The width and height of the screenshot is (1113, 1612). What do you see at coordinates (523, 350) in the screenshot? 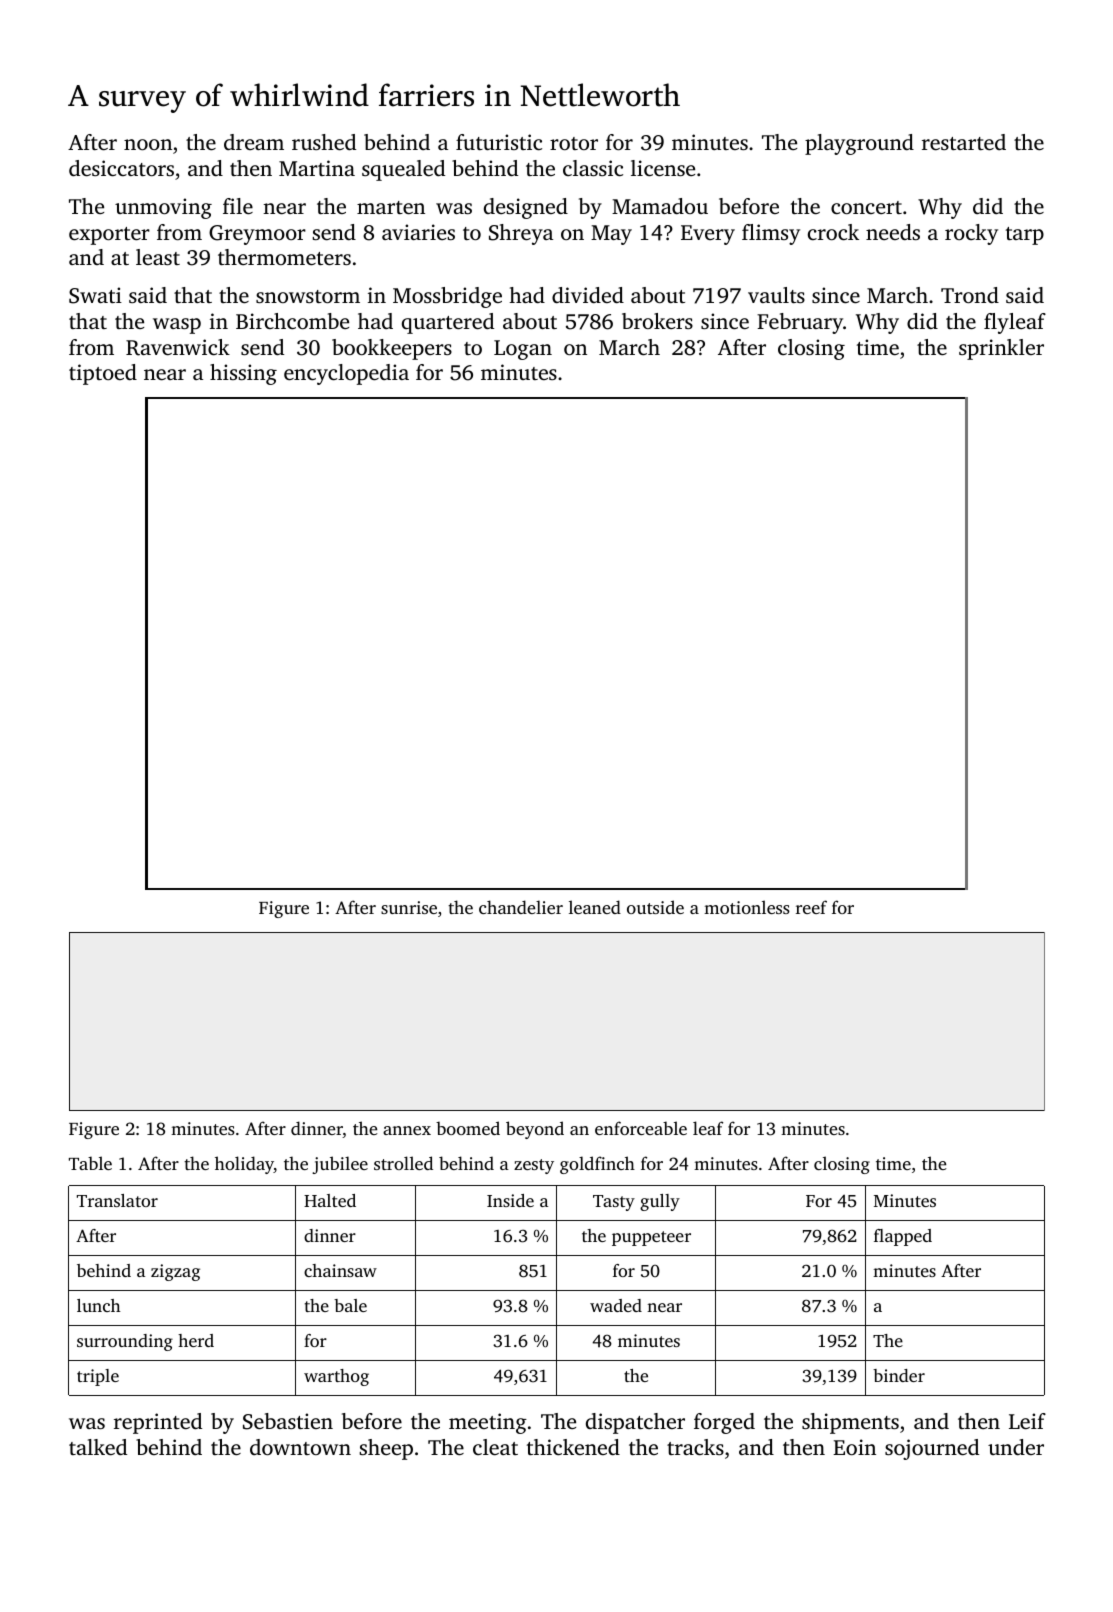
I see `Logan` at bounding box center [523, 350].
